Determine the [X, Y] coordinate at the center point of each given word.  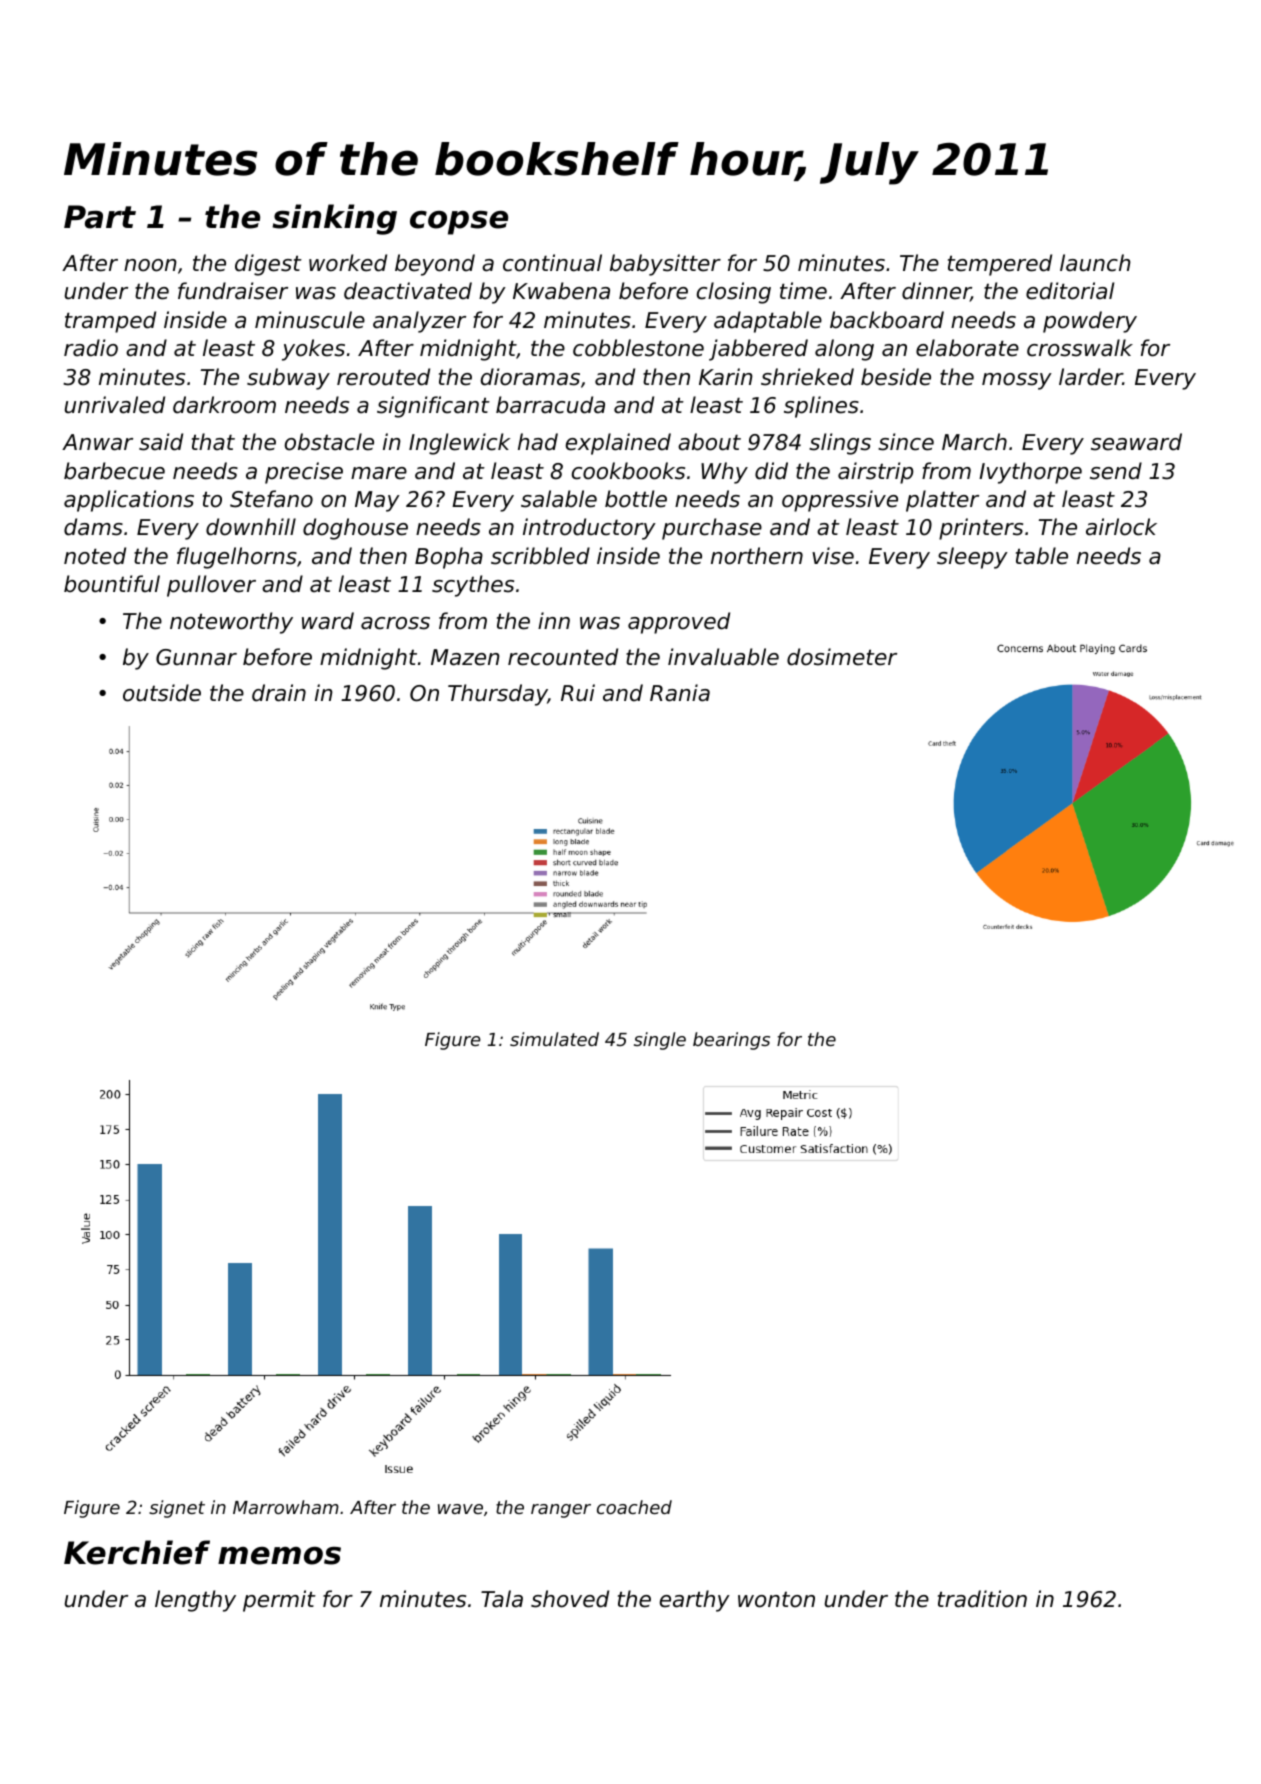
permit [279, 1601]
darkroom [224, 405]
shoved [570, 1599]
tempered [1000, 265]
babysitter [665, 265]
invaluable [723, 657]
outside [162, 693]
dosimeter [842, 657]
